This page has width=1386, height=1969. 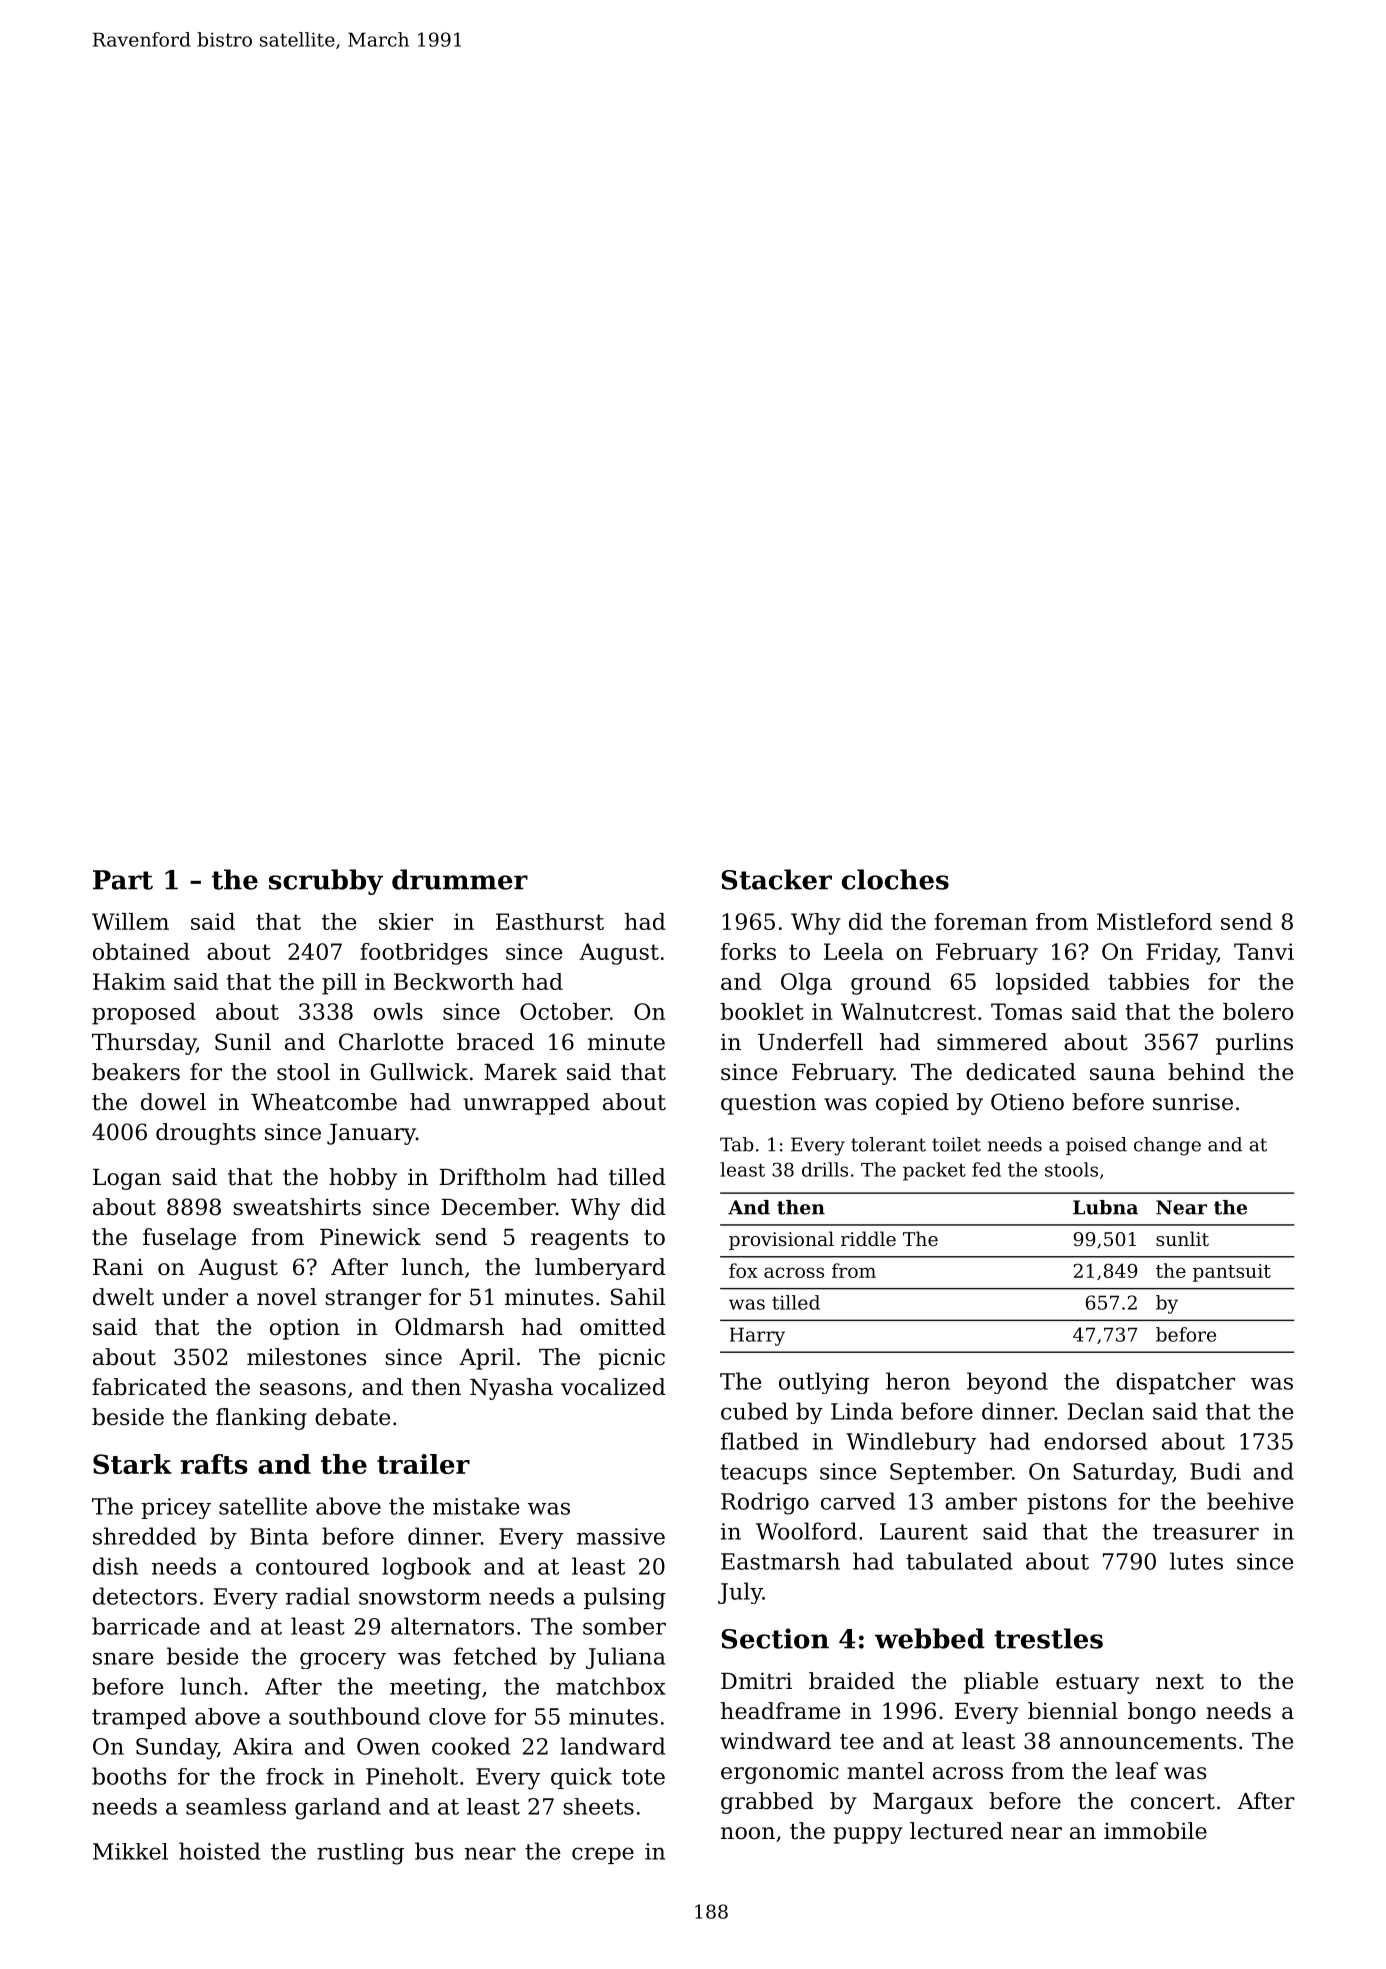 I want to click on tabulated, so click(x=959, y=1561).
